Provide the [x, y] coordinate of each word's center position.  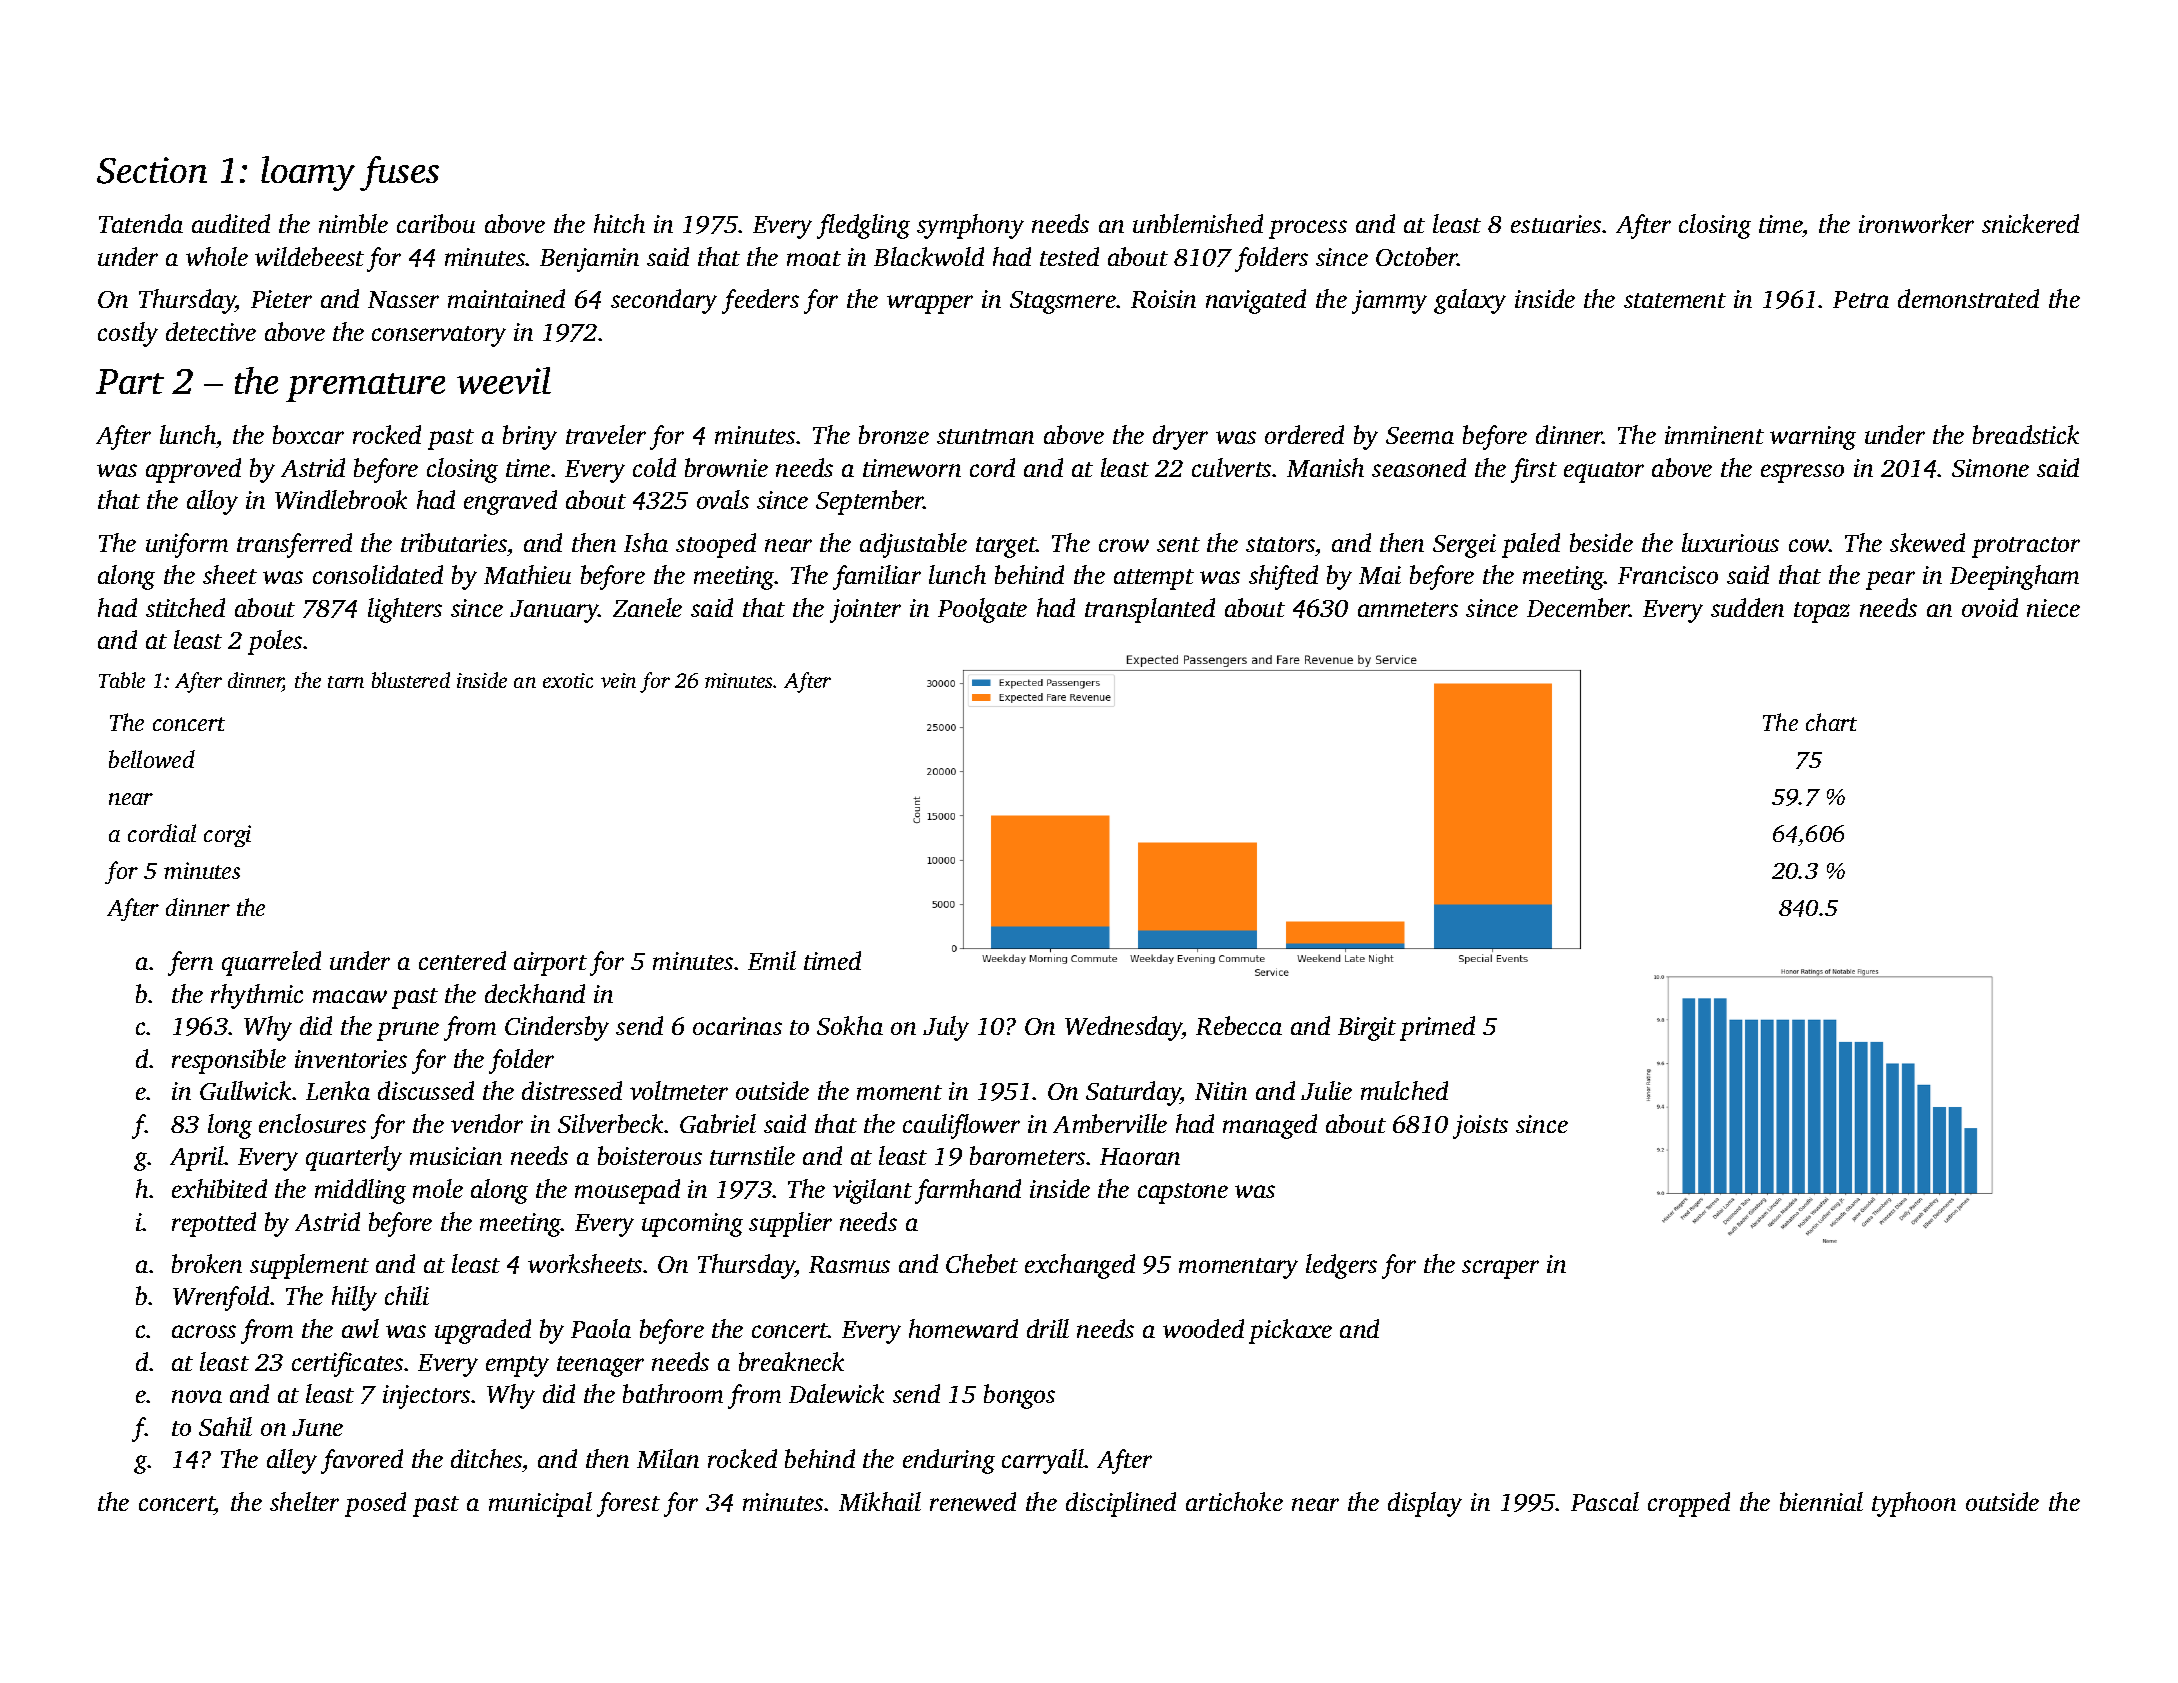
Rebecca [1239, 1025]
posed [375, 1504]
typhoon [1914, 1504]
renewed [973, 1501]
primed [1437, 1028]
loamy [308, 173]
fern [190, 963]
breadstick [2026, 434]
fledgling [863, 226]
